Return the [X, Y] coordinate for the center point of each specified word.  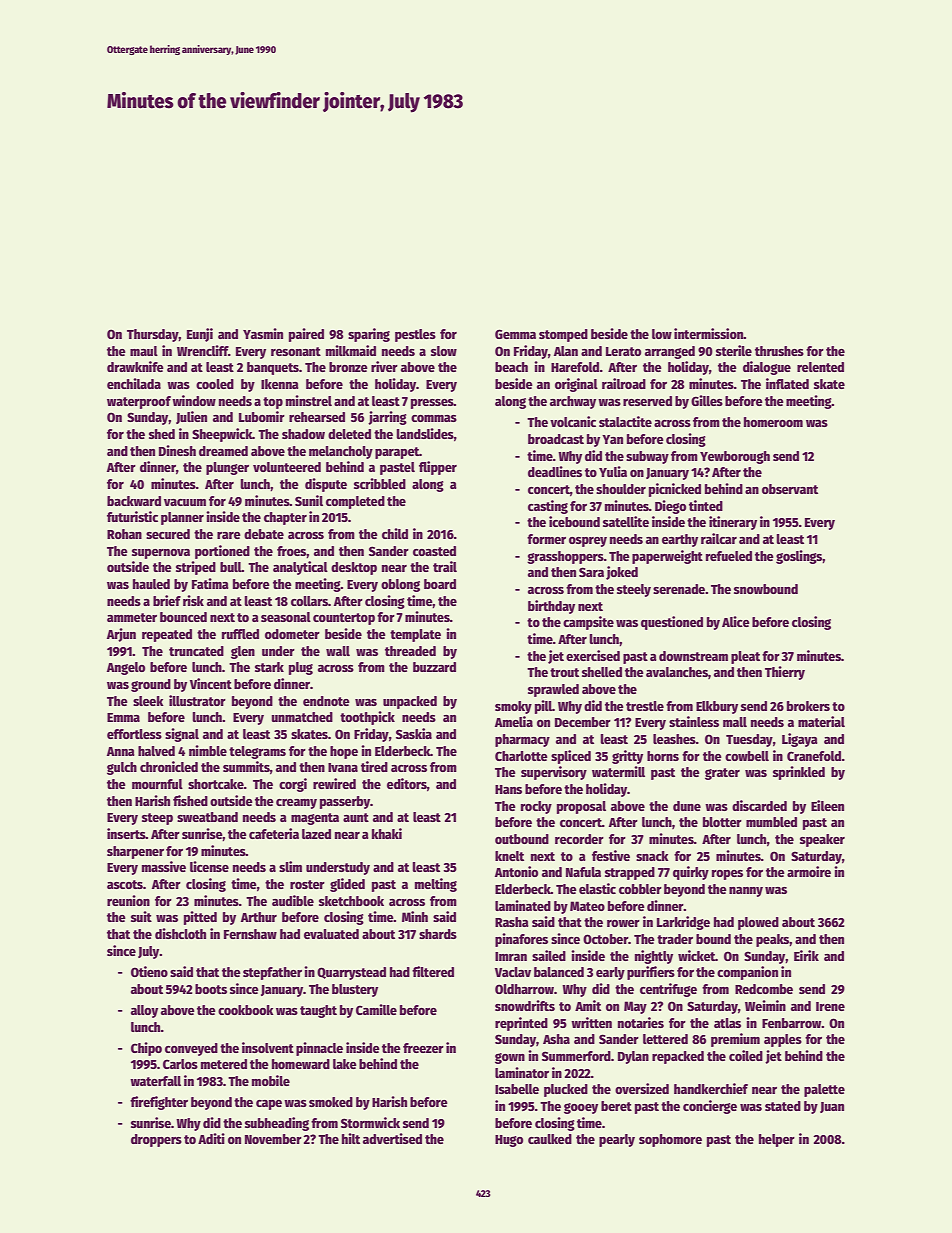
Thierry [785, 673]
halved [156, 751]
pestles [415, 335]
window [194, 400]
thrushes [779, 351]
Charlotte [521, 756]
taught [318, 1011]
